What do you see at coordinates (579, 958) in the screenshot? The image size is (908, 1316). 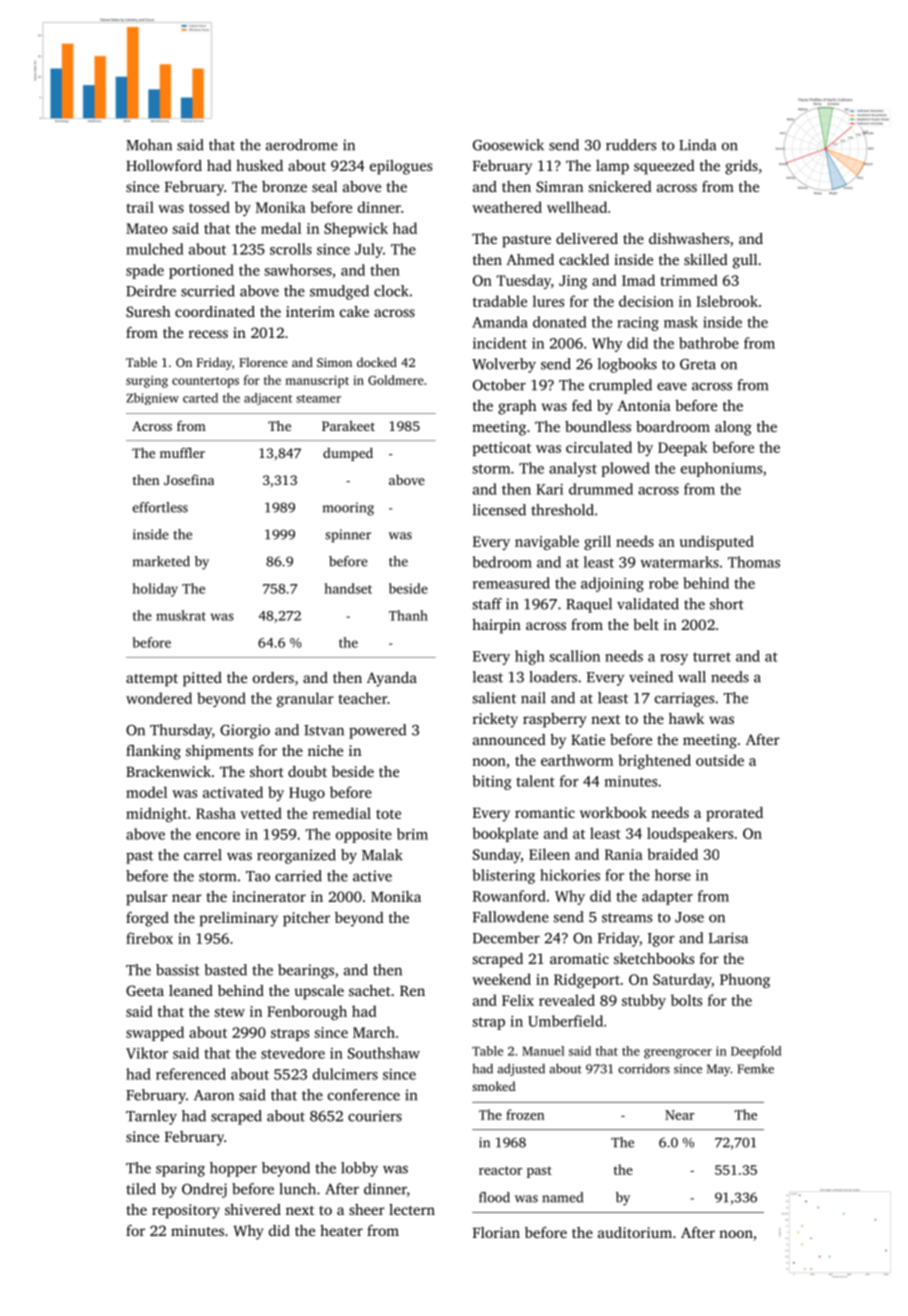 I see `aromatic` at bounding box center [579, 958].
